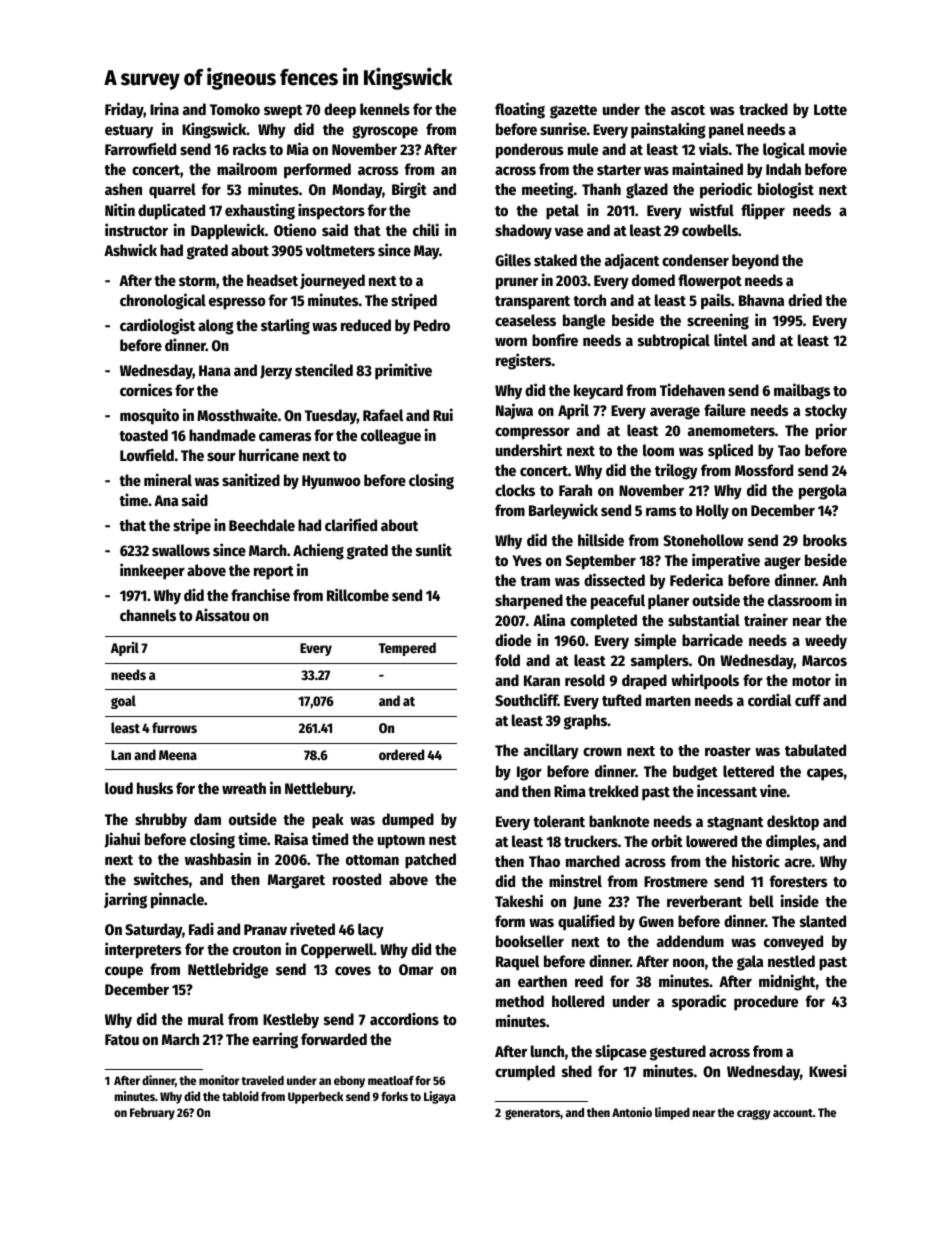 The width and height of the screenshot is (952, 1233). Describe the element at coordinates (407, 649) in the screenshot. I see `Tempered` at that location.
